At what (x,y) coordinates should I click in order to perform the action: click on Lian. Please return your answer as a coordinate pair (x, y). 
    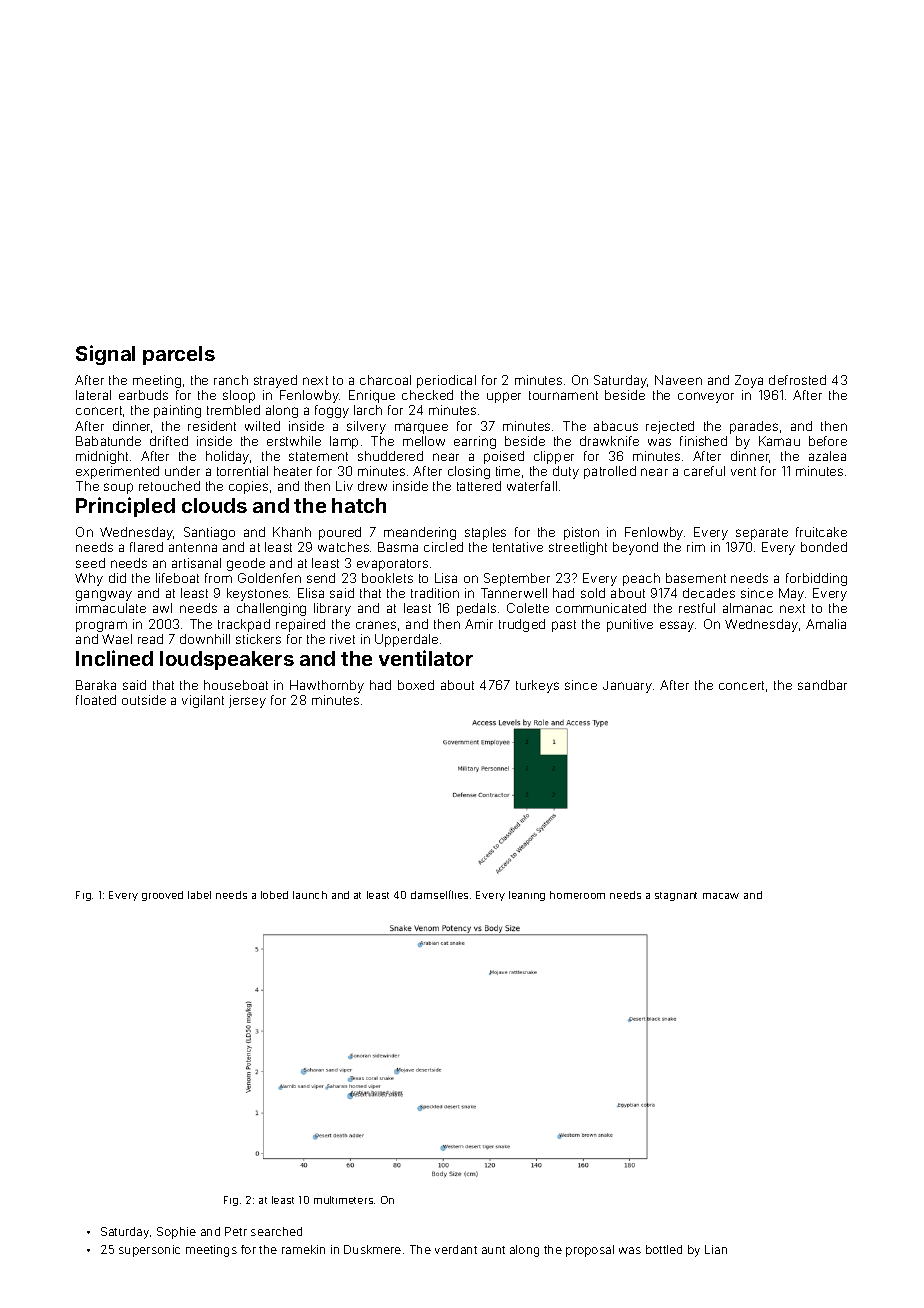
    Looking at the image, I should click on (716, 1249).
